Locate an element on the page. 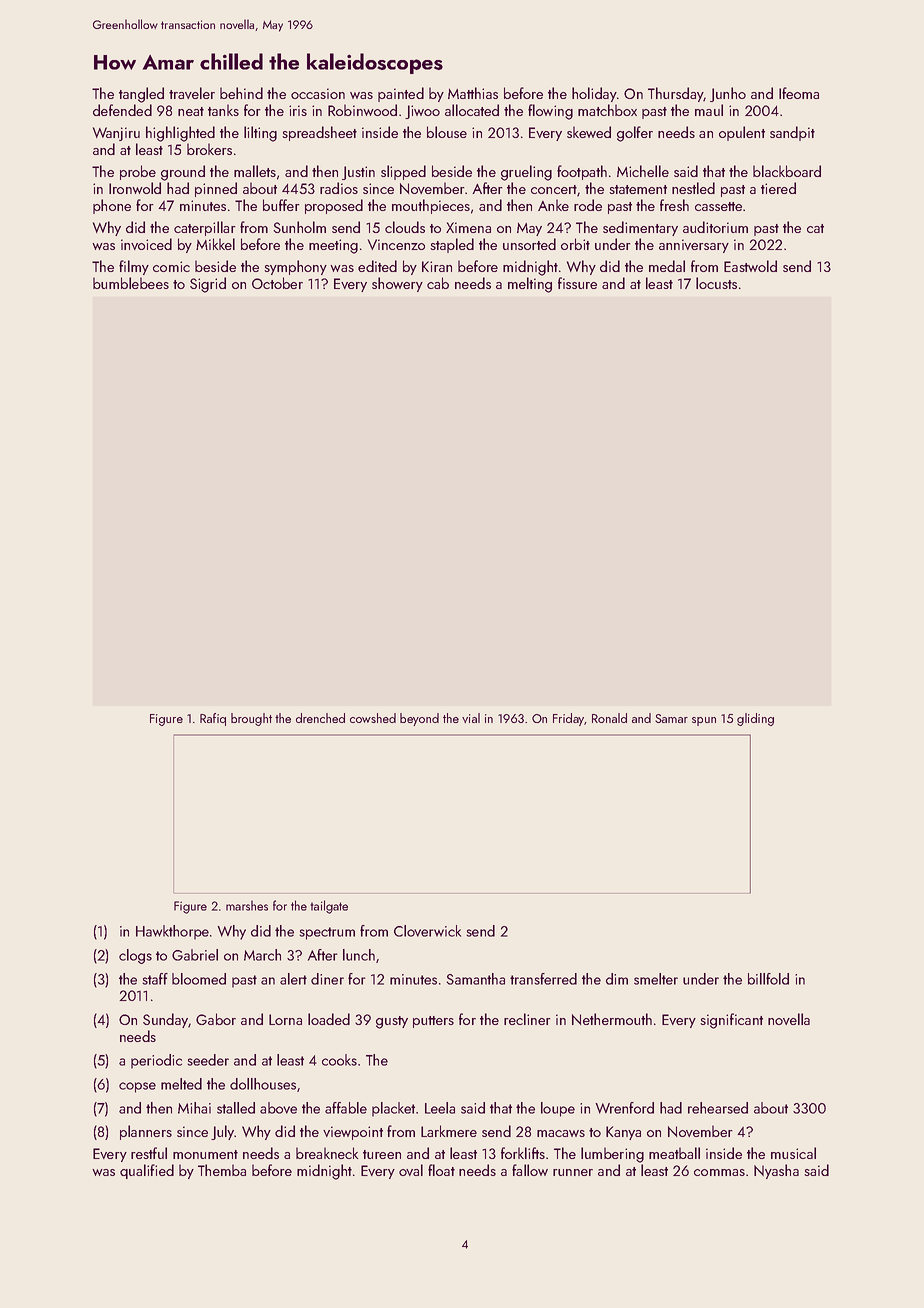 The width and height of the page is (924, 1308). gliding is located at coordinates (755, 719).
